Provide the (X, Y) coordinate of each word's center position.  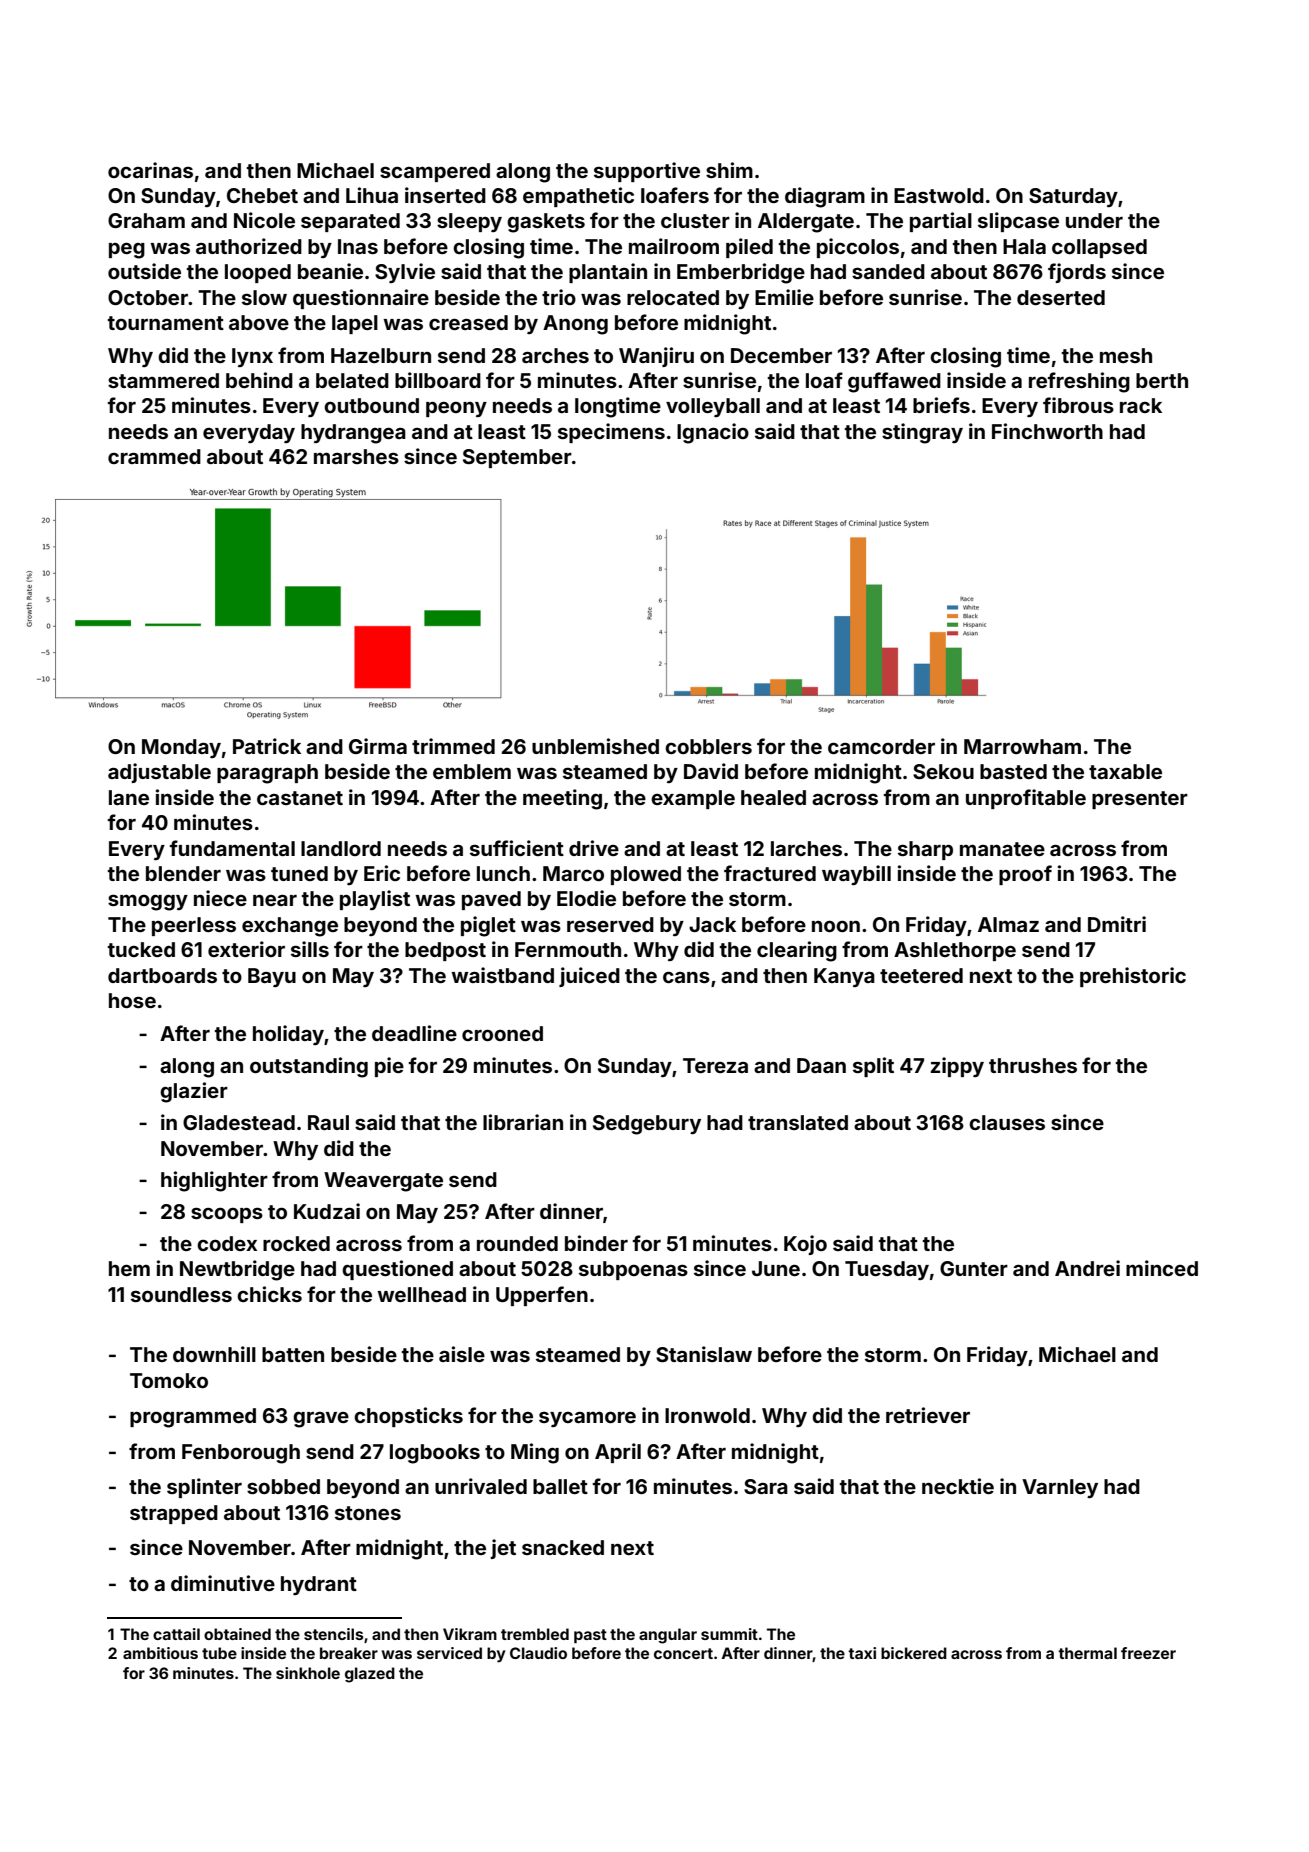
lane (129, 797)
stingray (922, 433)
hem (129, 1268)
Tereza (715, 1065)
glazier (194, 1092)
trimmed (453, 746)
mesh (1126, 355)
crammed (154, 456)
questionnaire (361, 299)
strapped (174, 1514)
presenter (1140, 800)
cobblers (708, 746)
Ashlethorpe (955, 951)
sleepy (469, 222)
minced (1162, 1268)
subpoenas (633, 1270)
